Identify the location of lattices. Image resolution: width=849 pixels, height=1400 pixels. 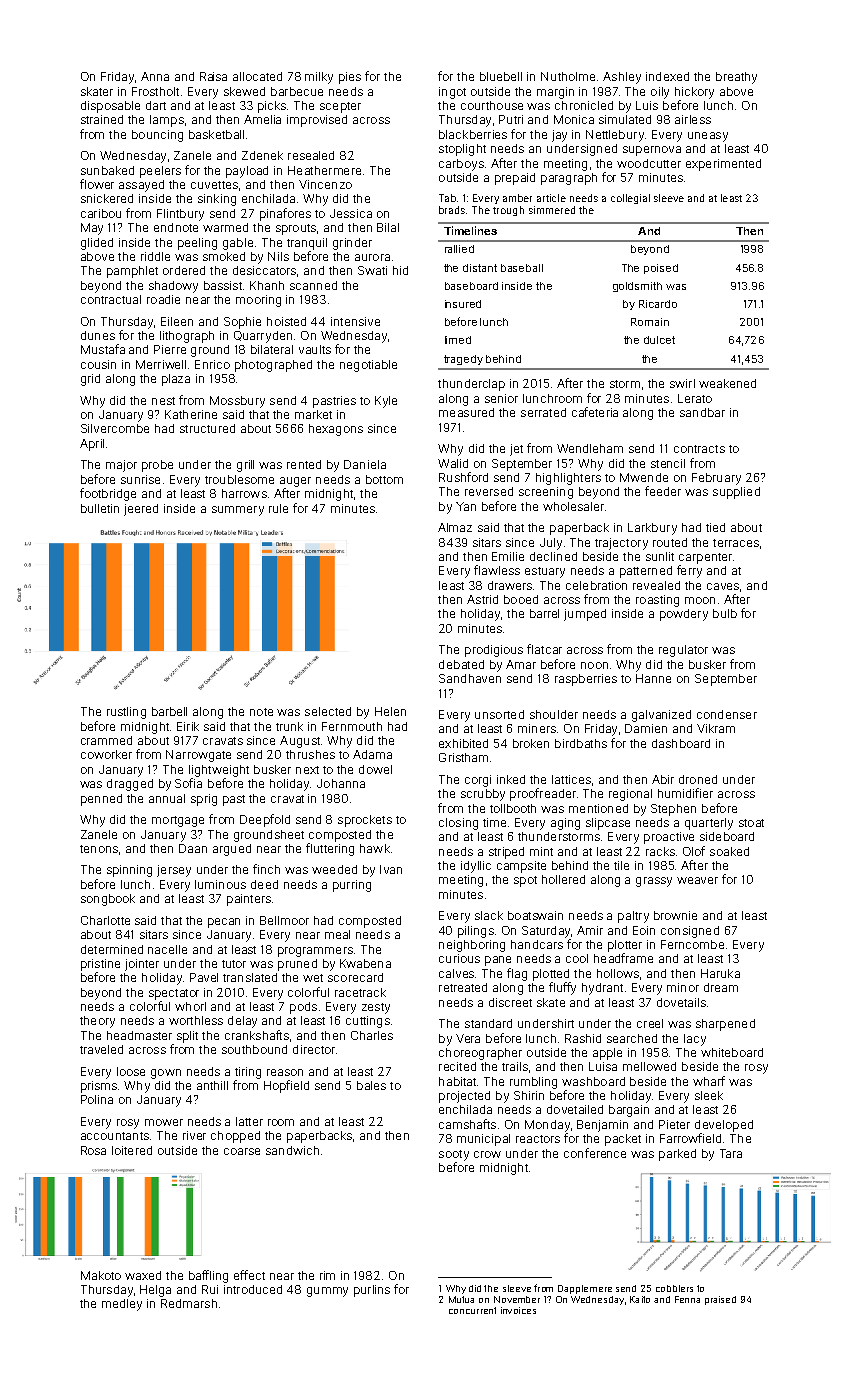
(571, 779).
